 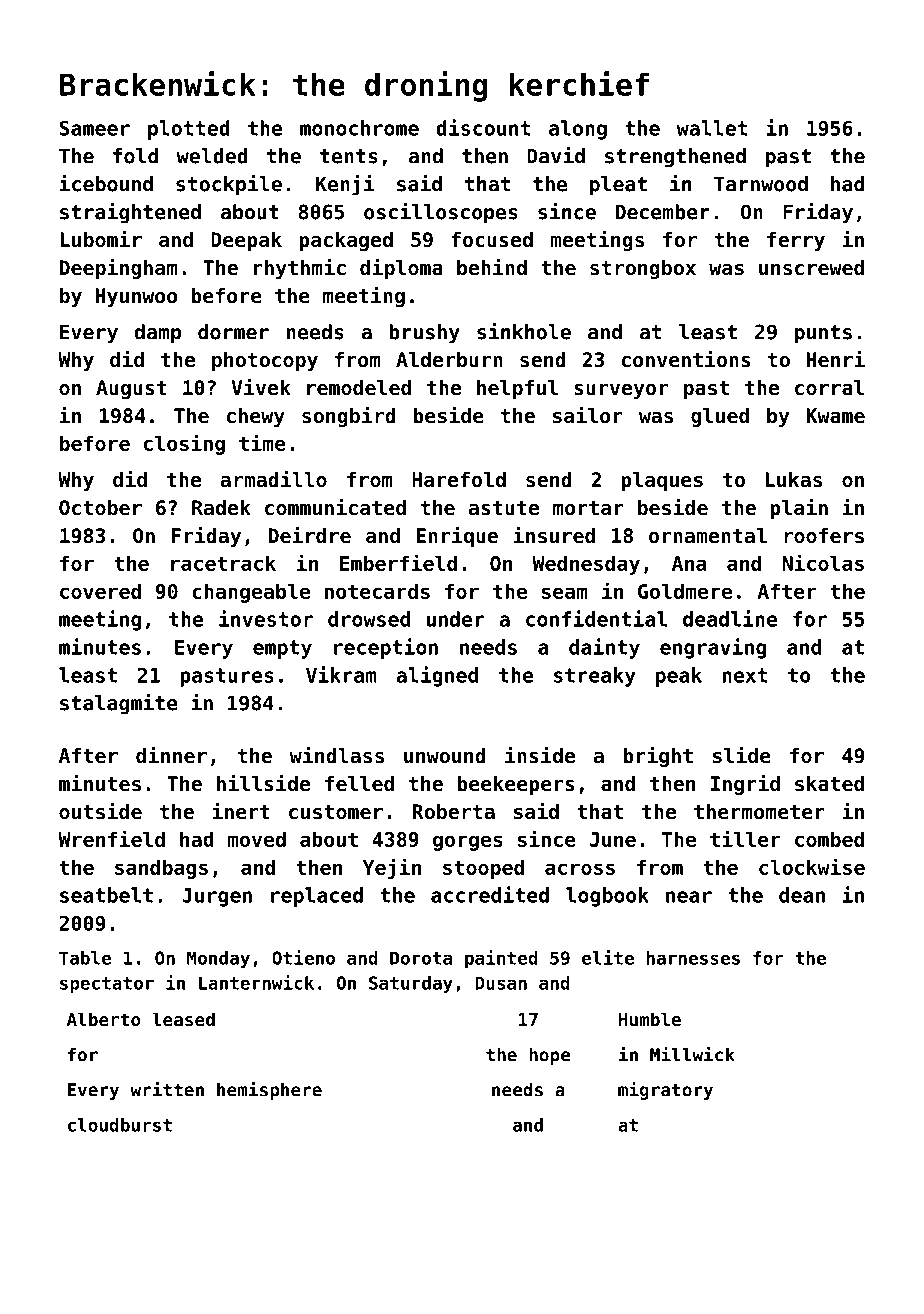 I want to click on next, so click(x=744, y=675).
